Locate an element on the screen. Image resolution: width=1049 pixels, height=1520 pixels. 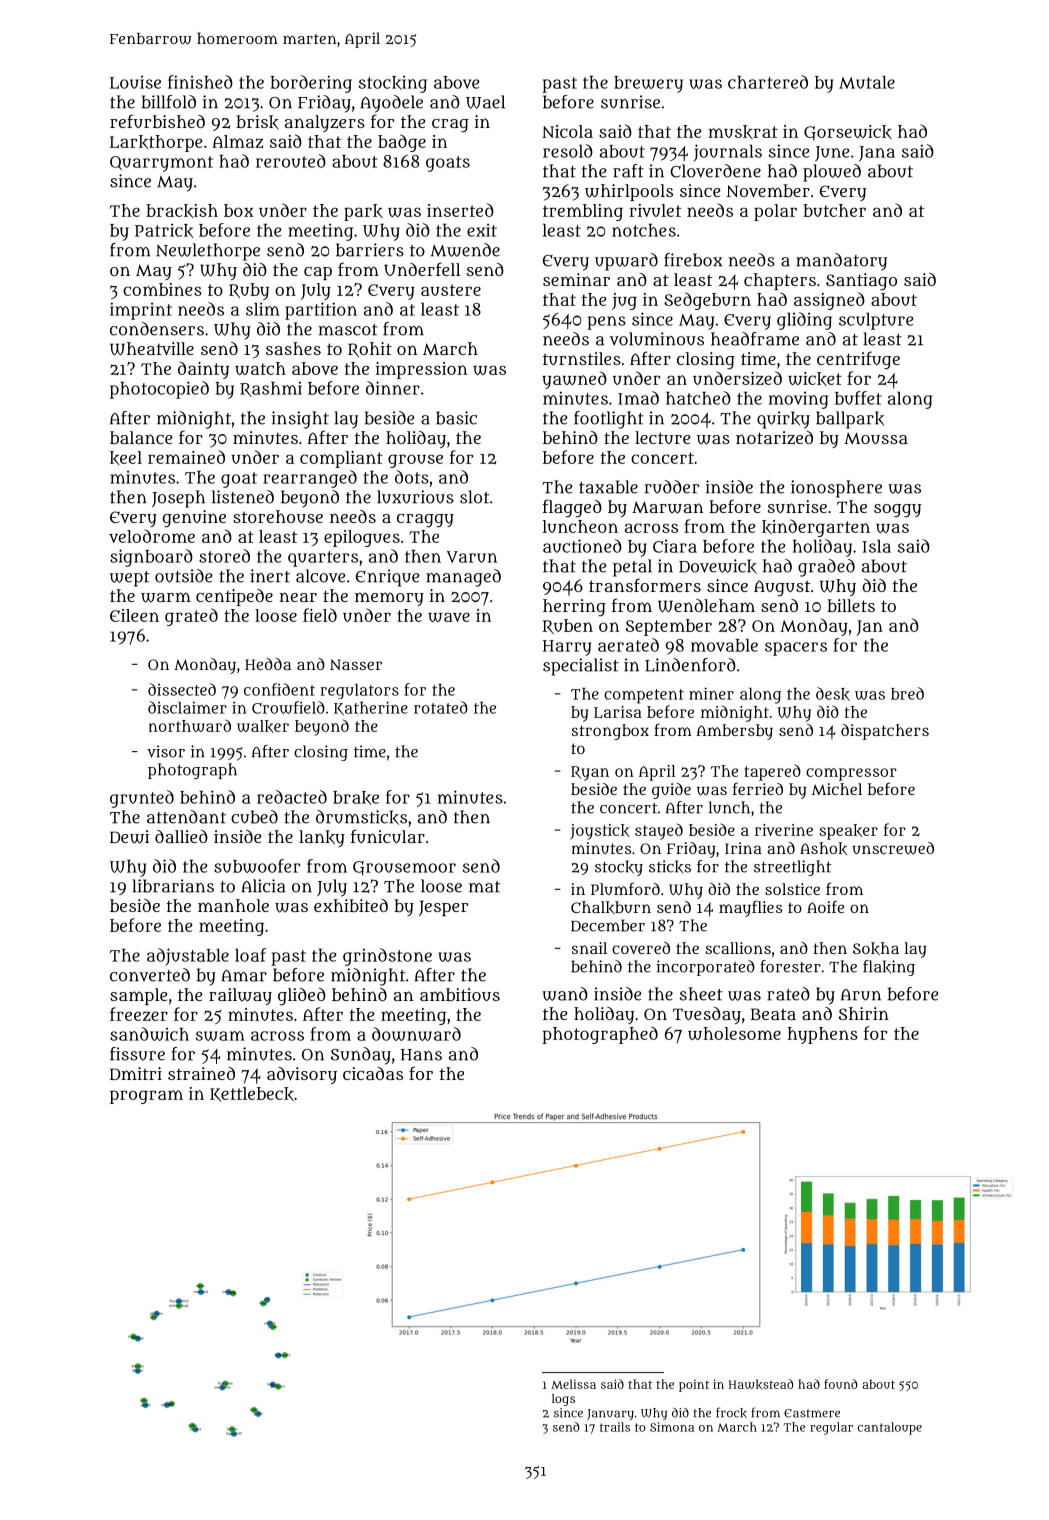
remained is located at coordinates (186, 457).
